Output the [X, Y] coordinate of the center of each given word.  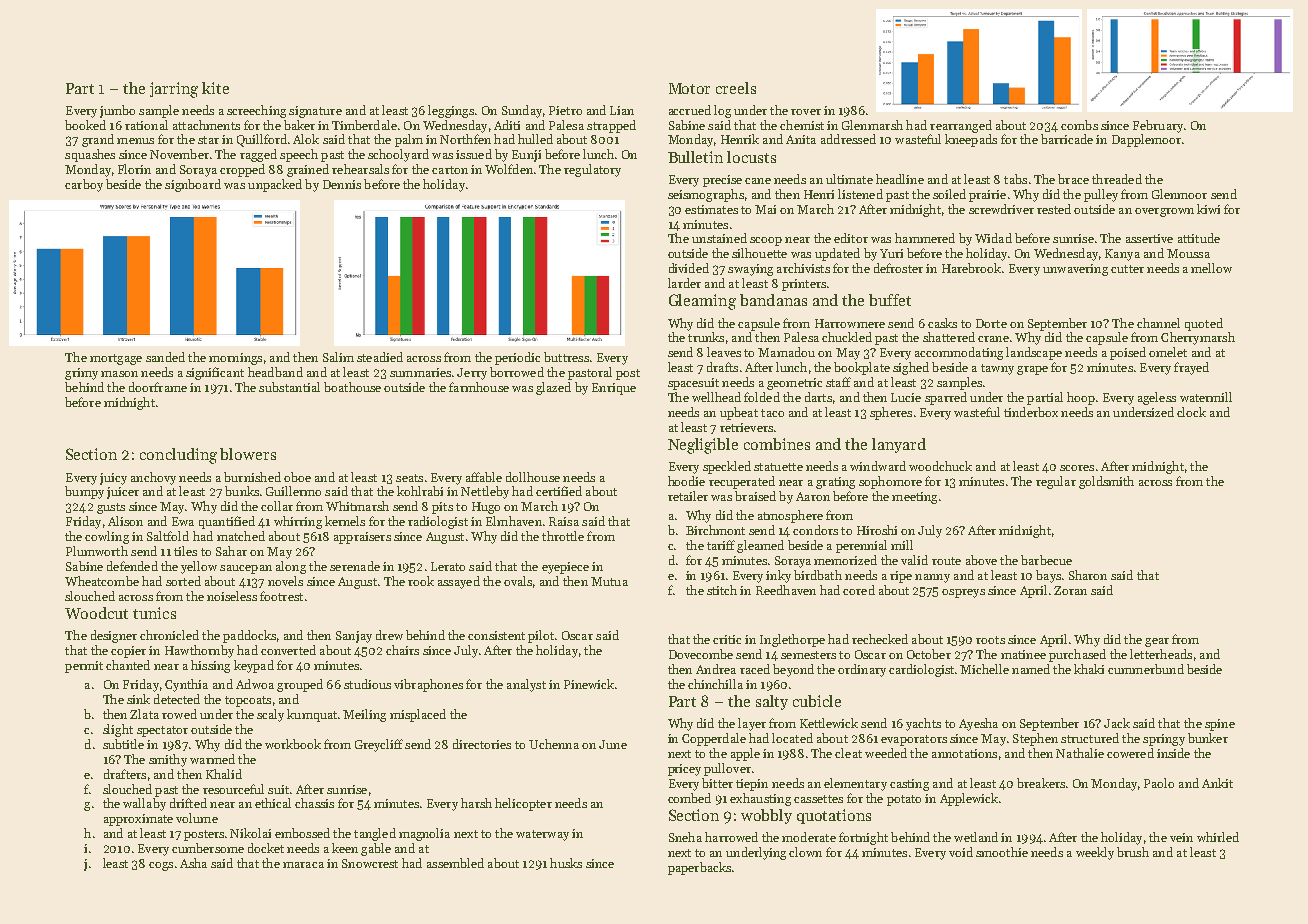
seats [409, 478]
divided [689, 268]
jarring [174, 90]
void [961, 852]
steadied [380, 357]
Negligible [703, 446]
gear [1157, 642]
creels [736, 88]
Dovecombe [701, 654]
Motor [689, 88]
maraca [303, 865]
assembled [455, 863]
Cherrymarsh [1198, 338]
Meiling [364, 715]
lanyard [899, 445]
